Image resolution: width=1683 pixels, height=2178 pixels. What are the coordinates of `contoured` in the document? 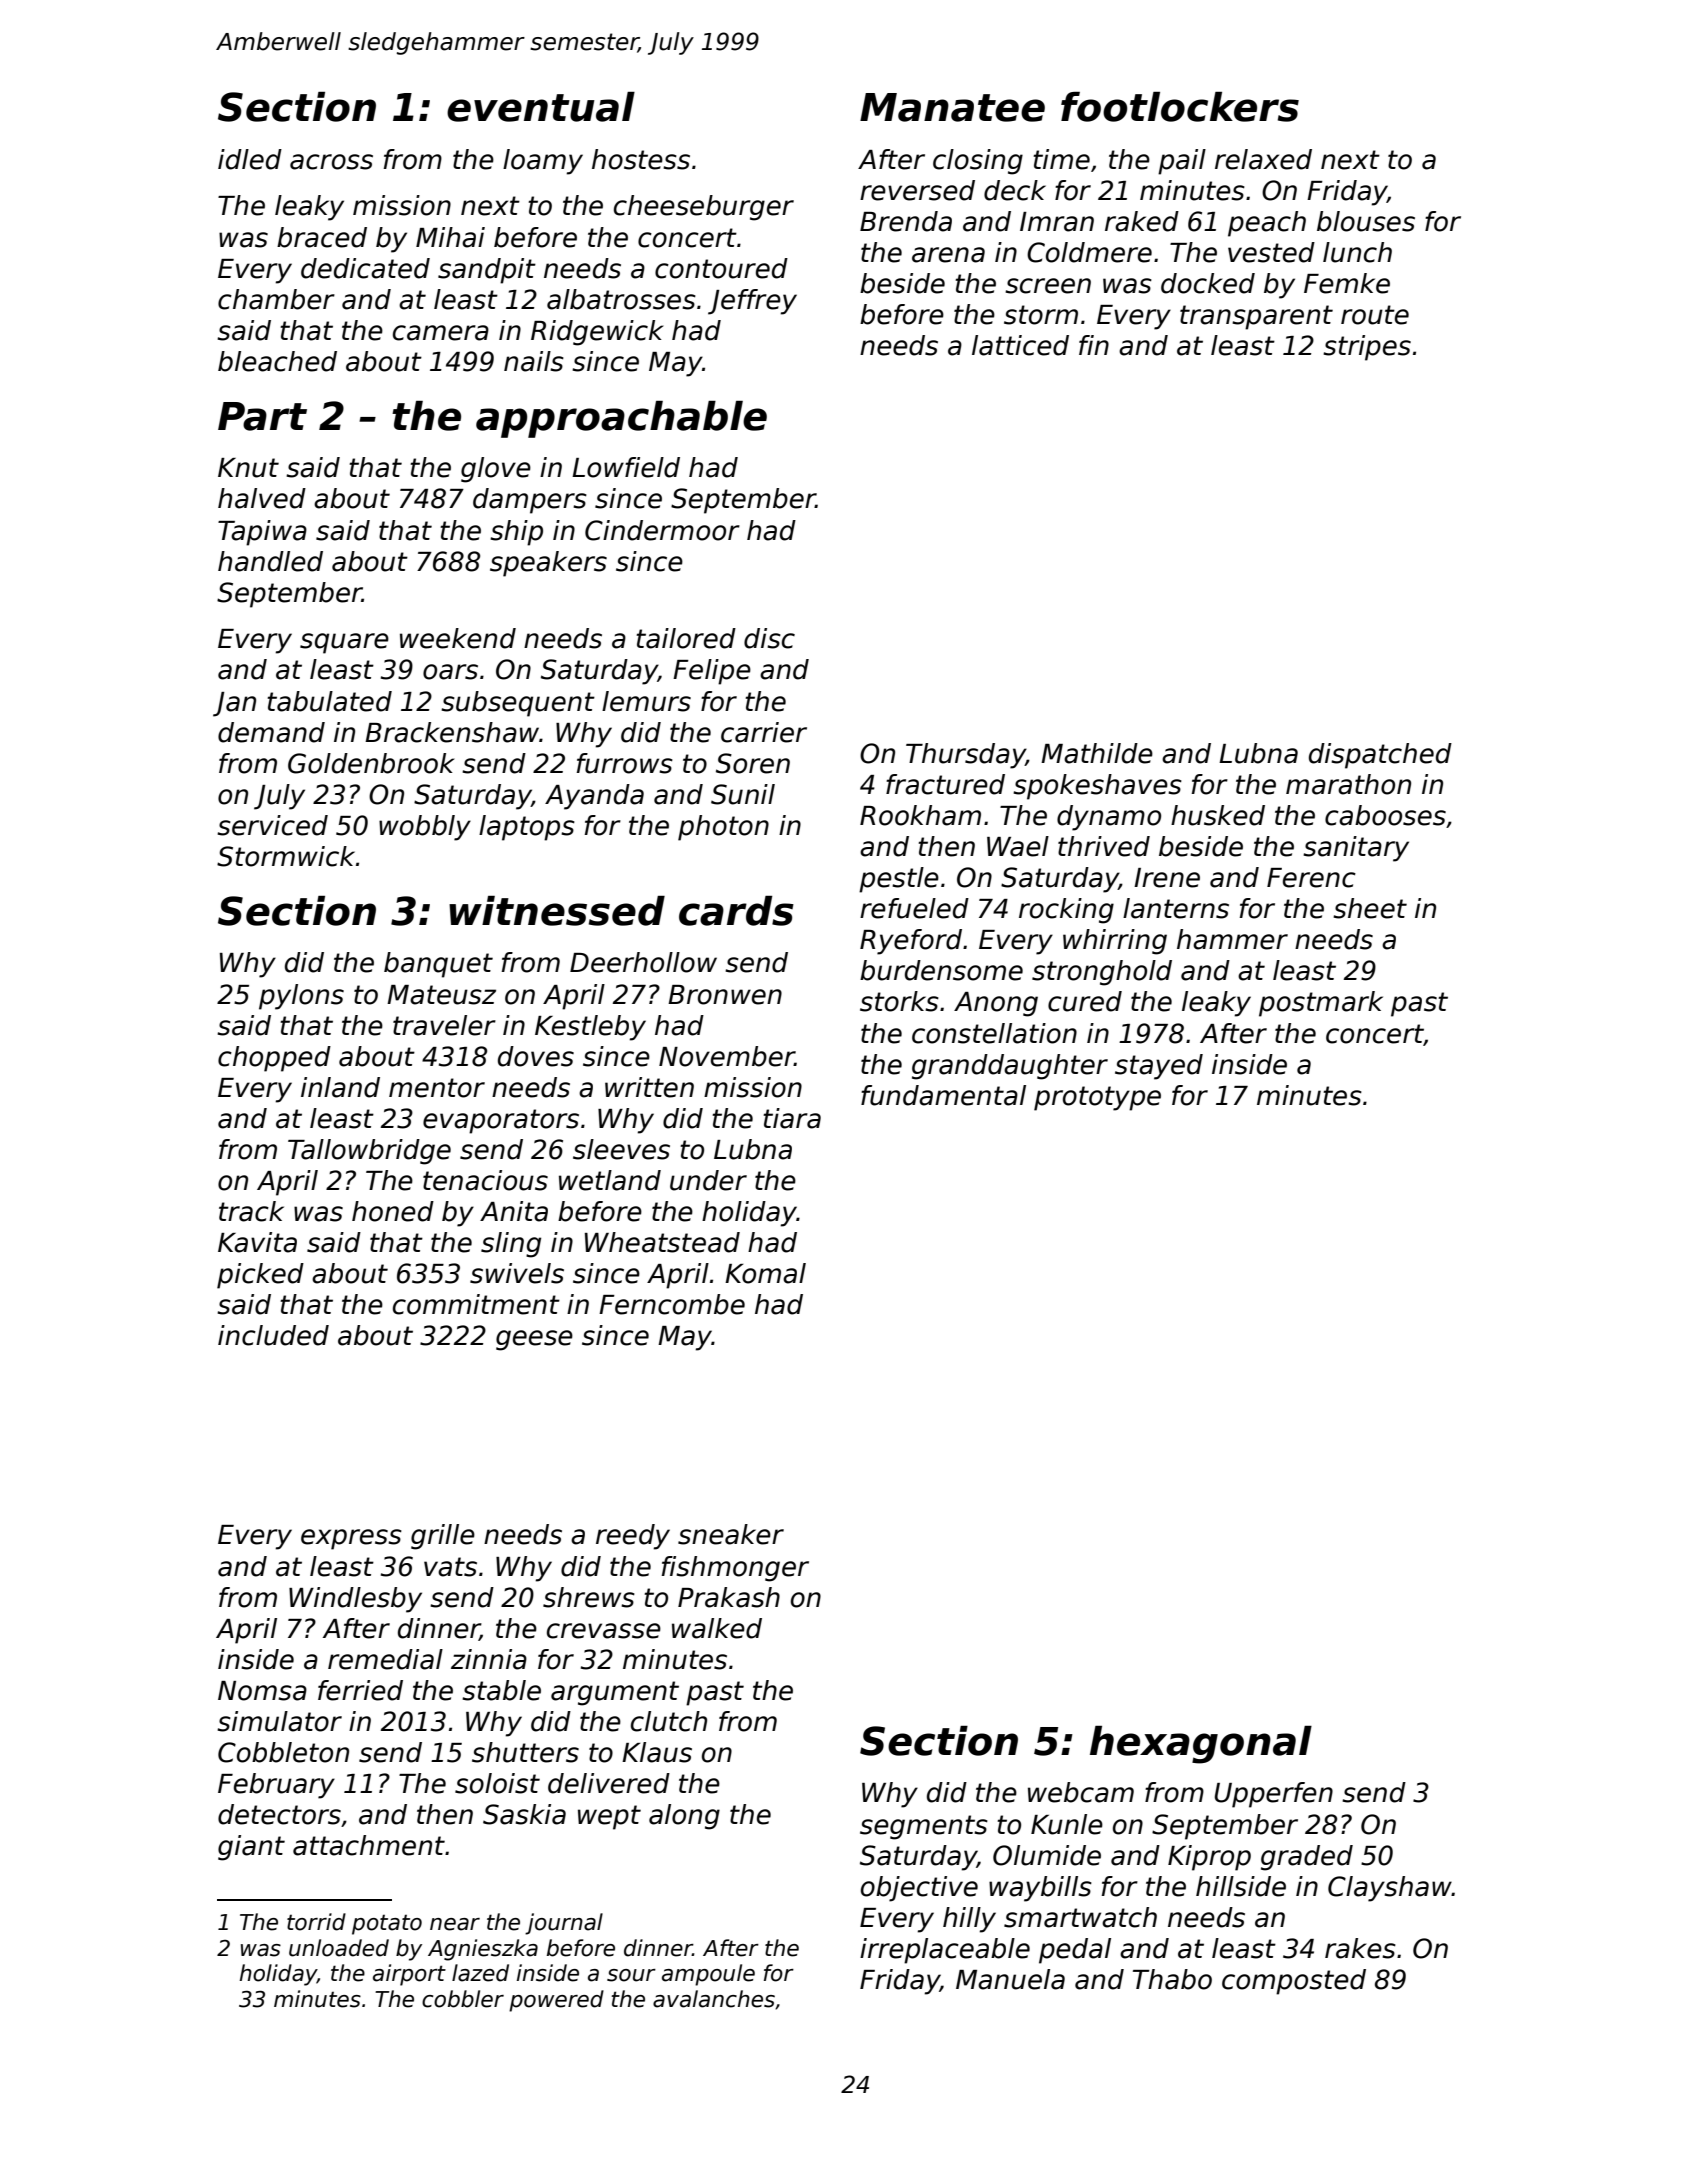 It's located at (721, 268).
